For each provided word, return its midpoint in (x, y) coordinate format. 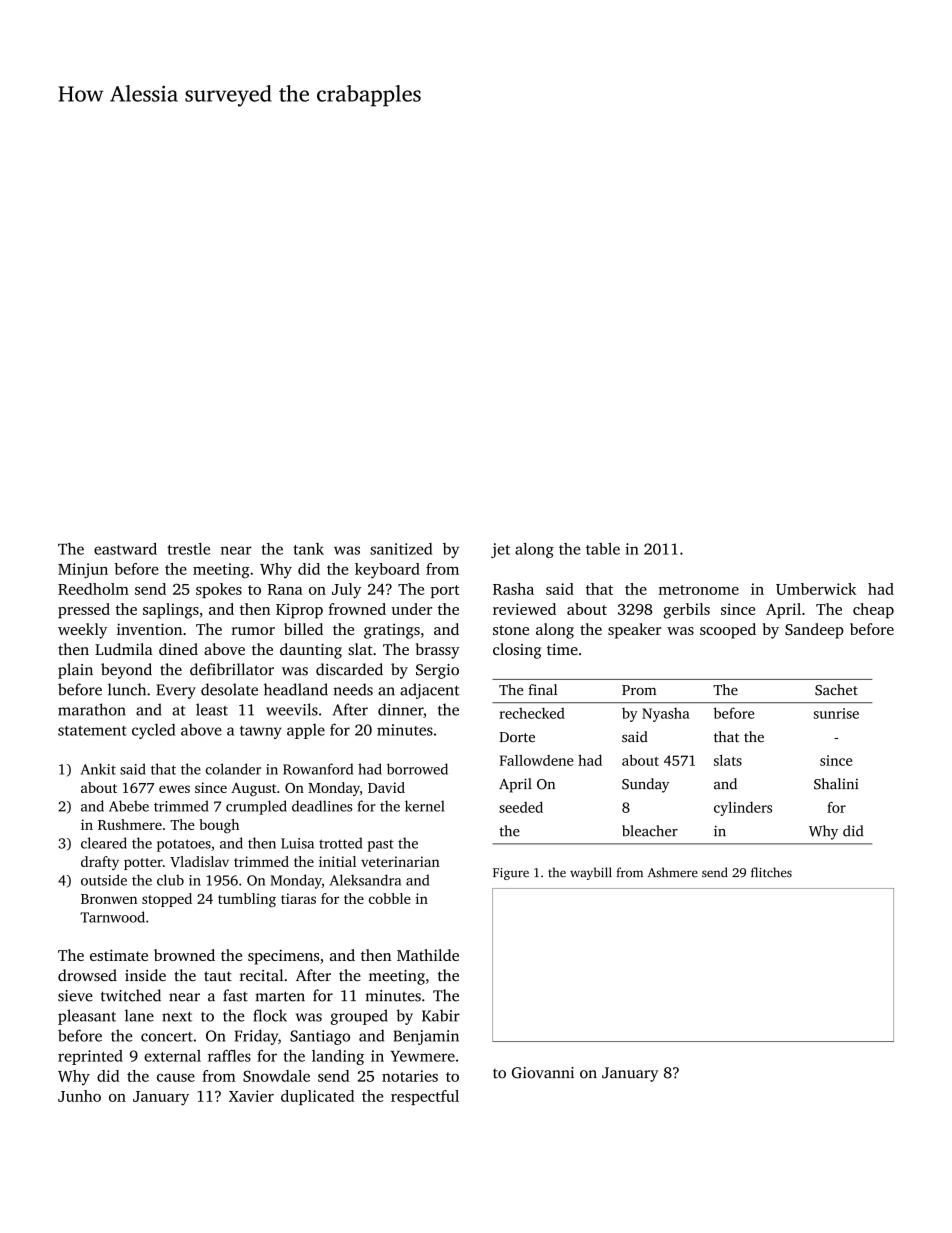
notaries (410, 1076)
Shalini (836, 784)
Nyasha (666, 714)
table (603, 549)
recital (261, 975)
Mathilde (428, 955)
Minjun (83, 570)
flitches (771, 872)
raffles (229, 1056)
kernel (424, 806)
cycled (153, 731)
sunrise (836, 713)
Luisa (297, 843)
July (346, 591)
